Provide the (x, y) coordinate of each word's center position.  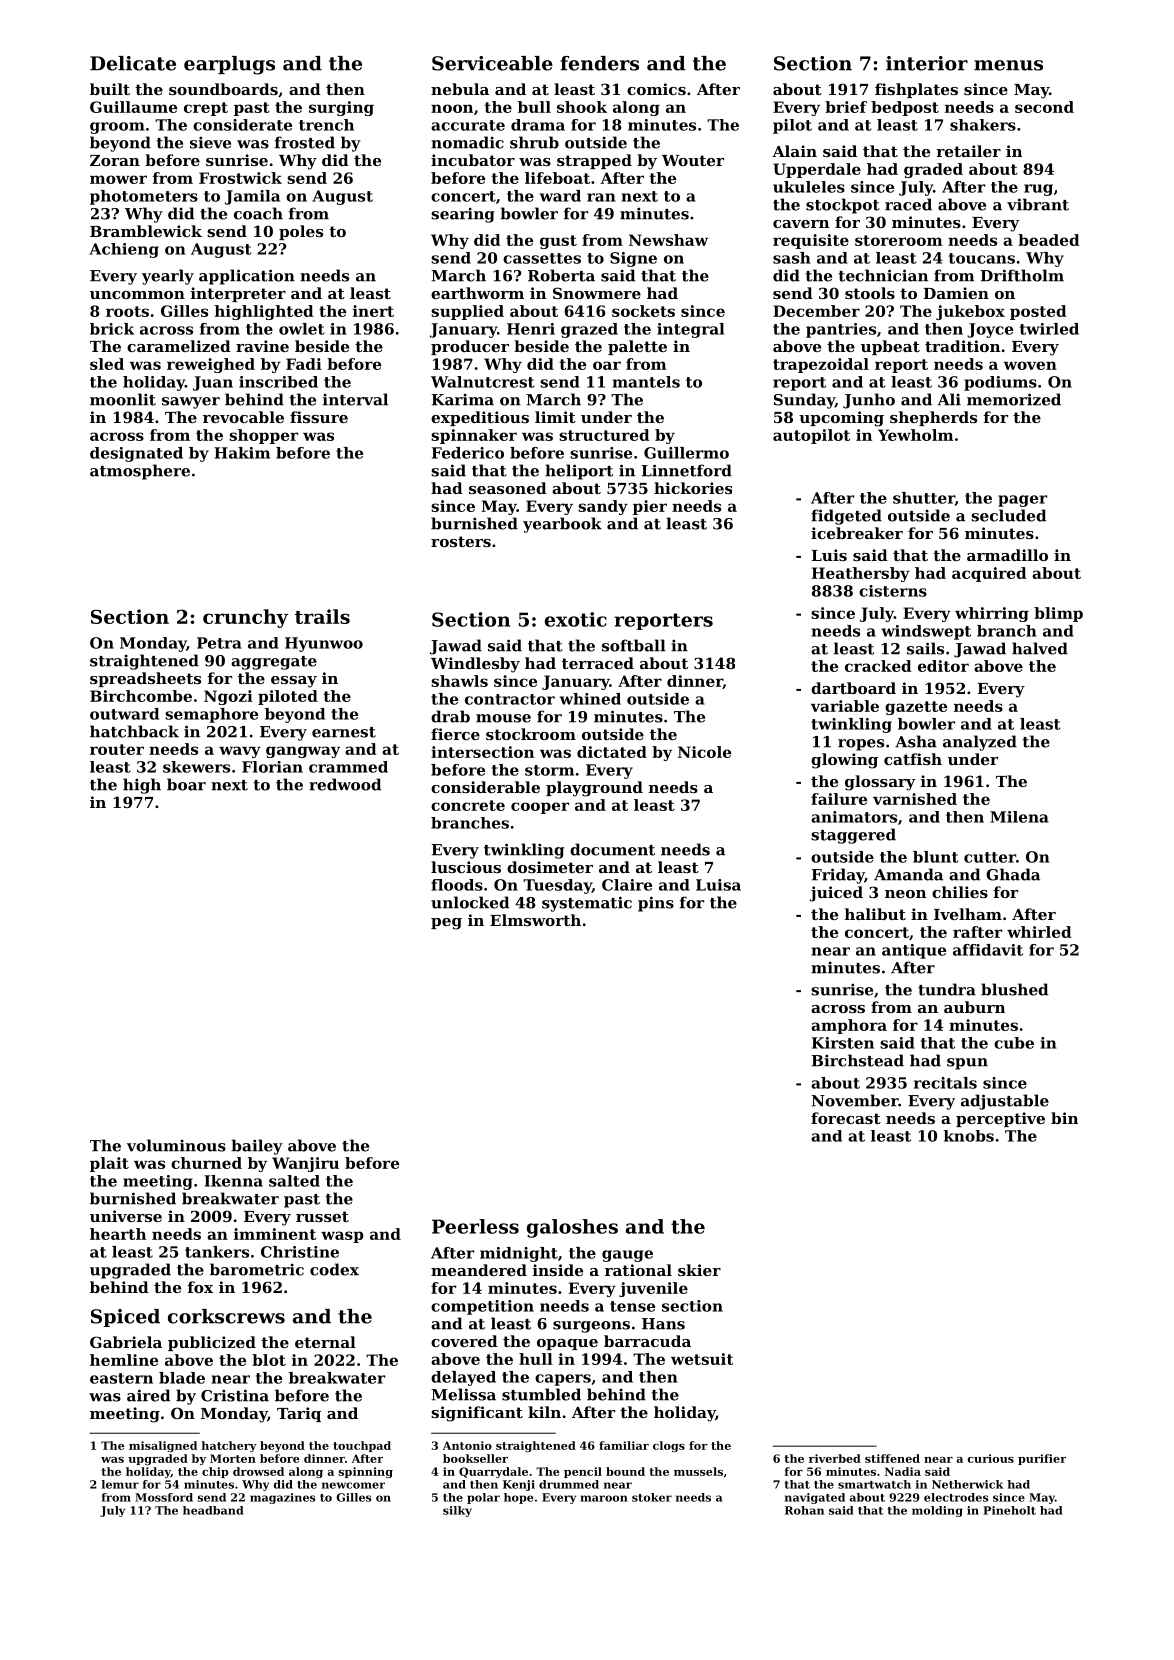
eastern (121, 1378)
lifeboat (557, 178)
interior (927, 63)
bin (1064, 1118)
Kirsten (843, 1043)
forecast (846, 1118)
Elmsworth (535, 920)
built (110, 89)
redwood (345, 784)
